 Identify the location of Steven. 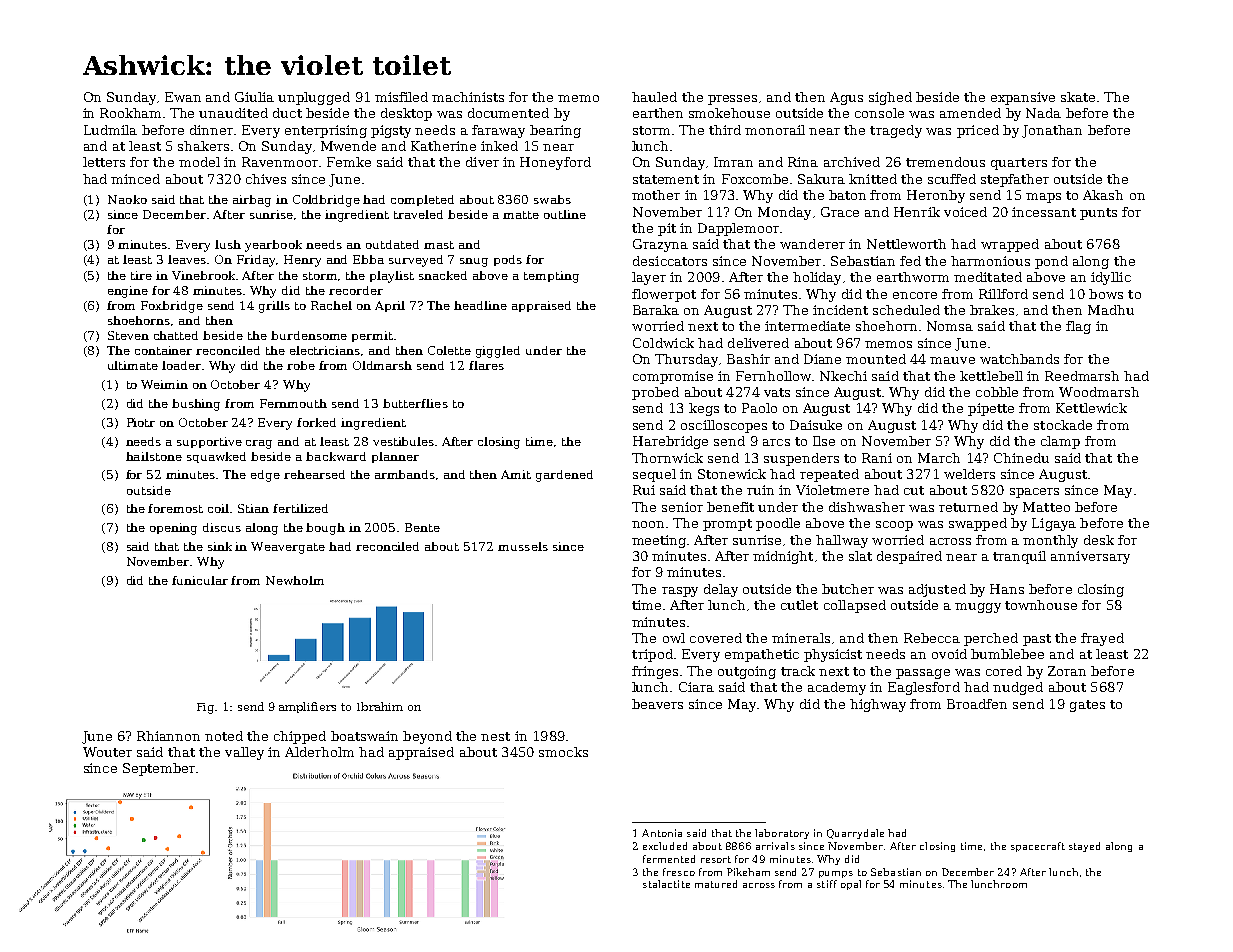
(128, 335).
